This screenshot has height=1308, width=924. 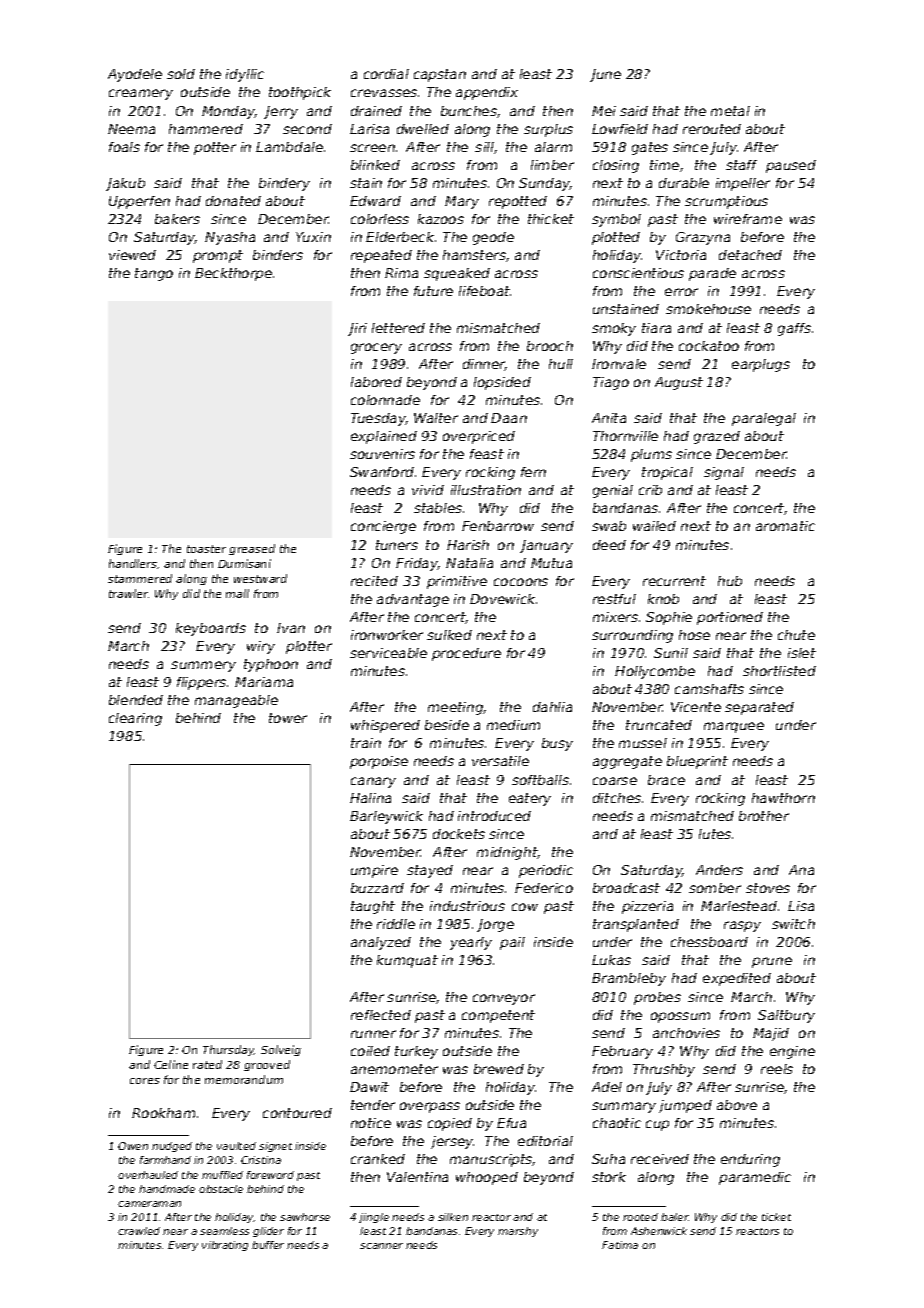 I want to click on industrious, so click(x=467, y=906).
